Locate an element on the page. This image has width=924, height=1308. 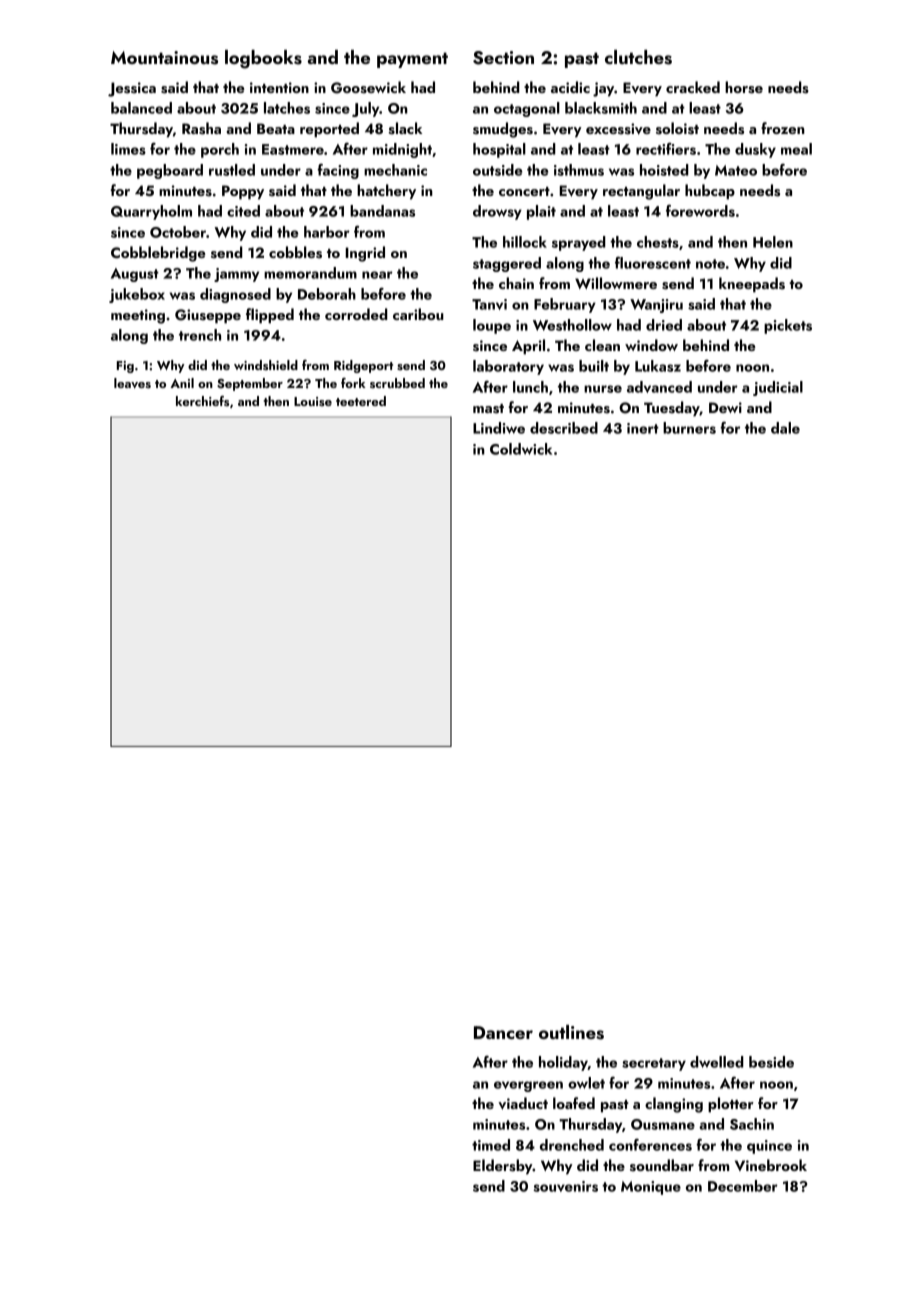
Dancer is located at coordinates (503, 1032).
